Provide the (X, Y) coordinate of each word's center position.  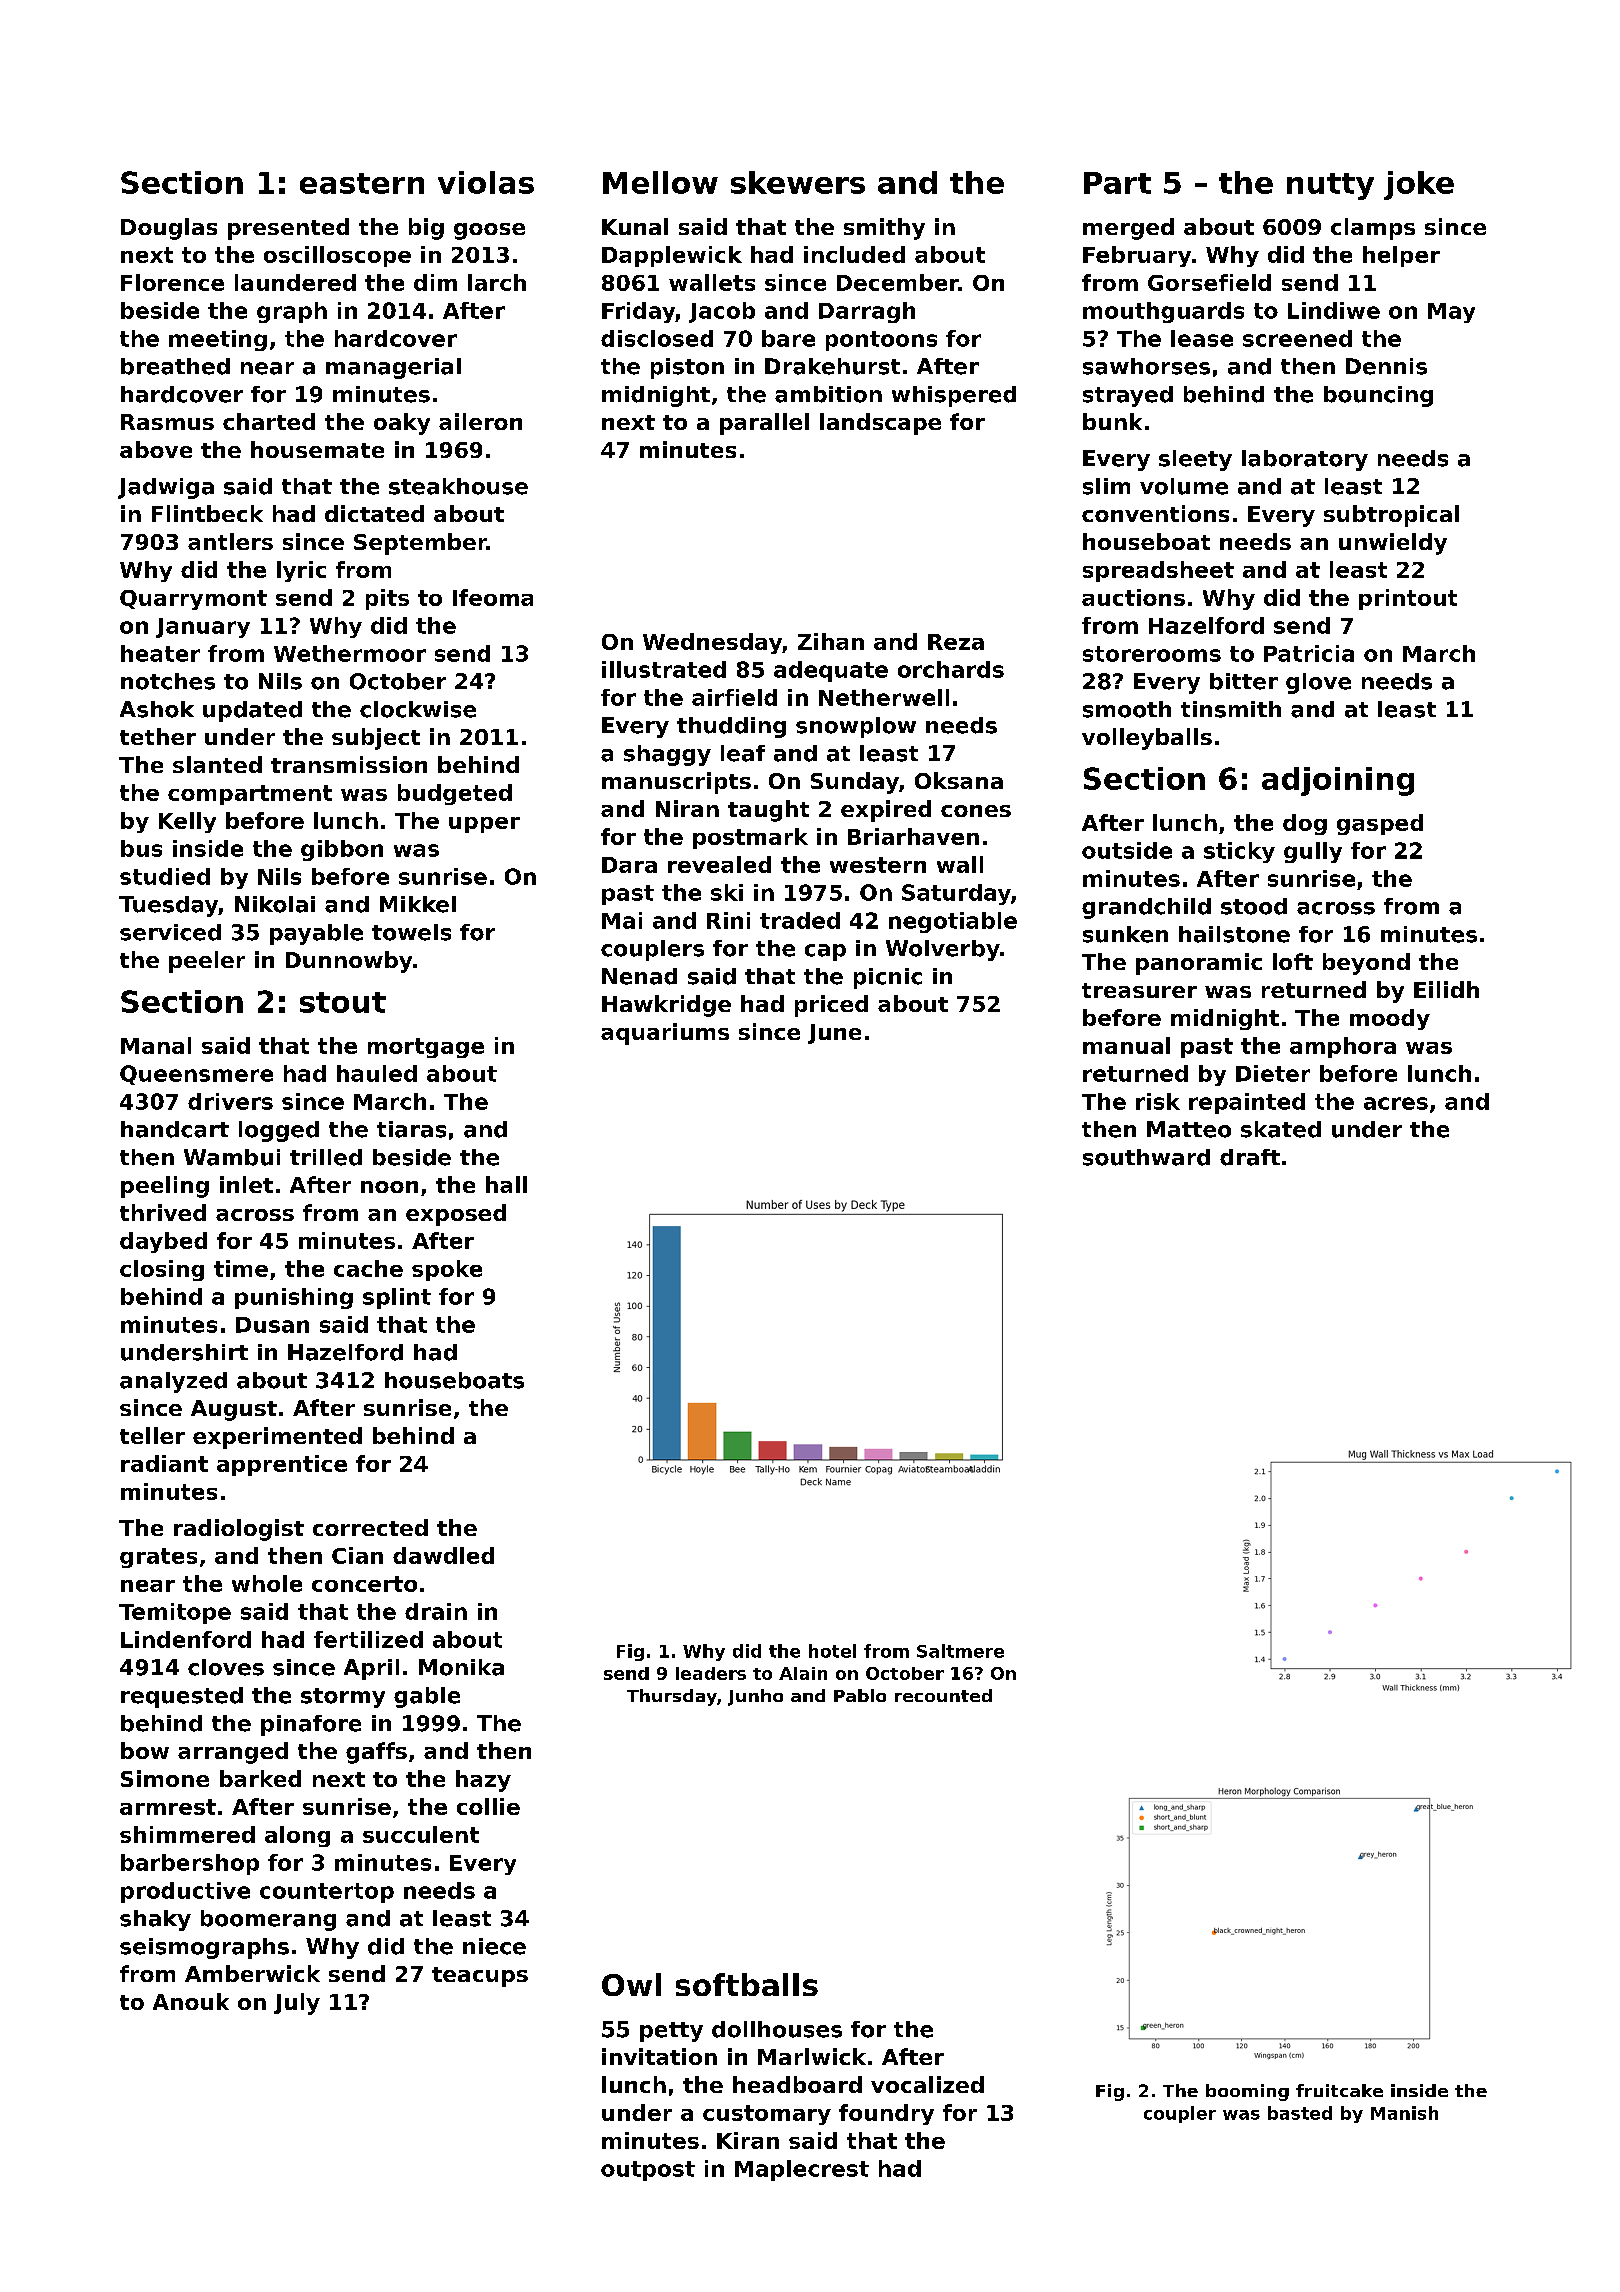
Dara (629, 865)
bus (141, 848)
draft (1250, 1157)
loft (1293, 961)
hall (506, 1184)
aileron (480, 421)
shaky (155, 1920)
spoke (447, 1270)
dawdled (443, 1555)
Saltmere (960, 1651)
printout (1408, 599)
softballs (747, 1984)
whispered (954, 396)
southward (1146, 1157)
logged (279, 1131)
